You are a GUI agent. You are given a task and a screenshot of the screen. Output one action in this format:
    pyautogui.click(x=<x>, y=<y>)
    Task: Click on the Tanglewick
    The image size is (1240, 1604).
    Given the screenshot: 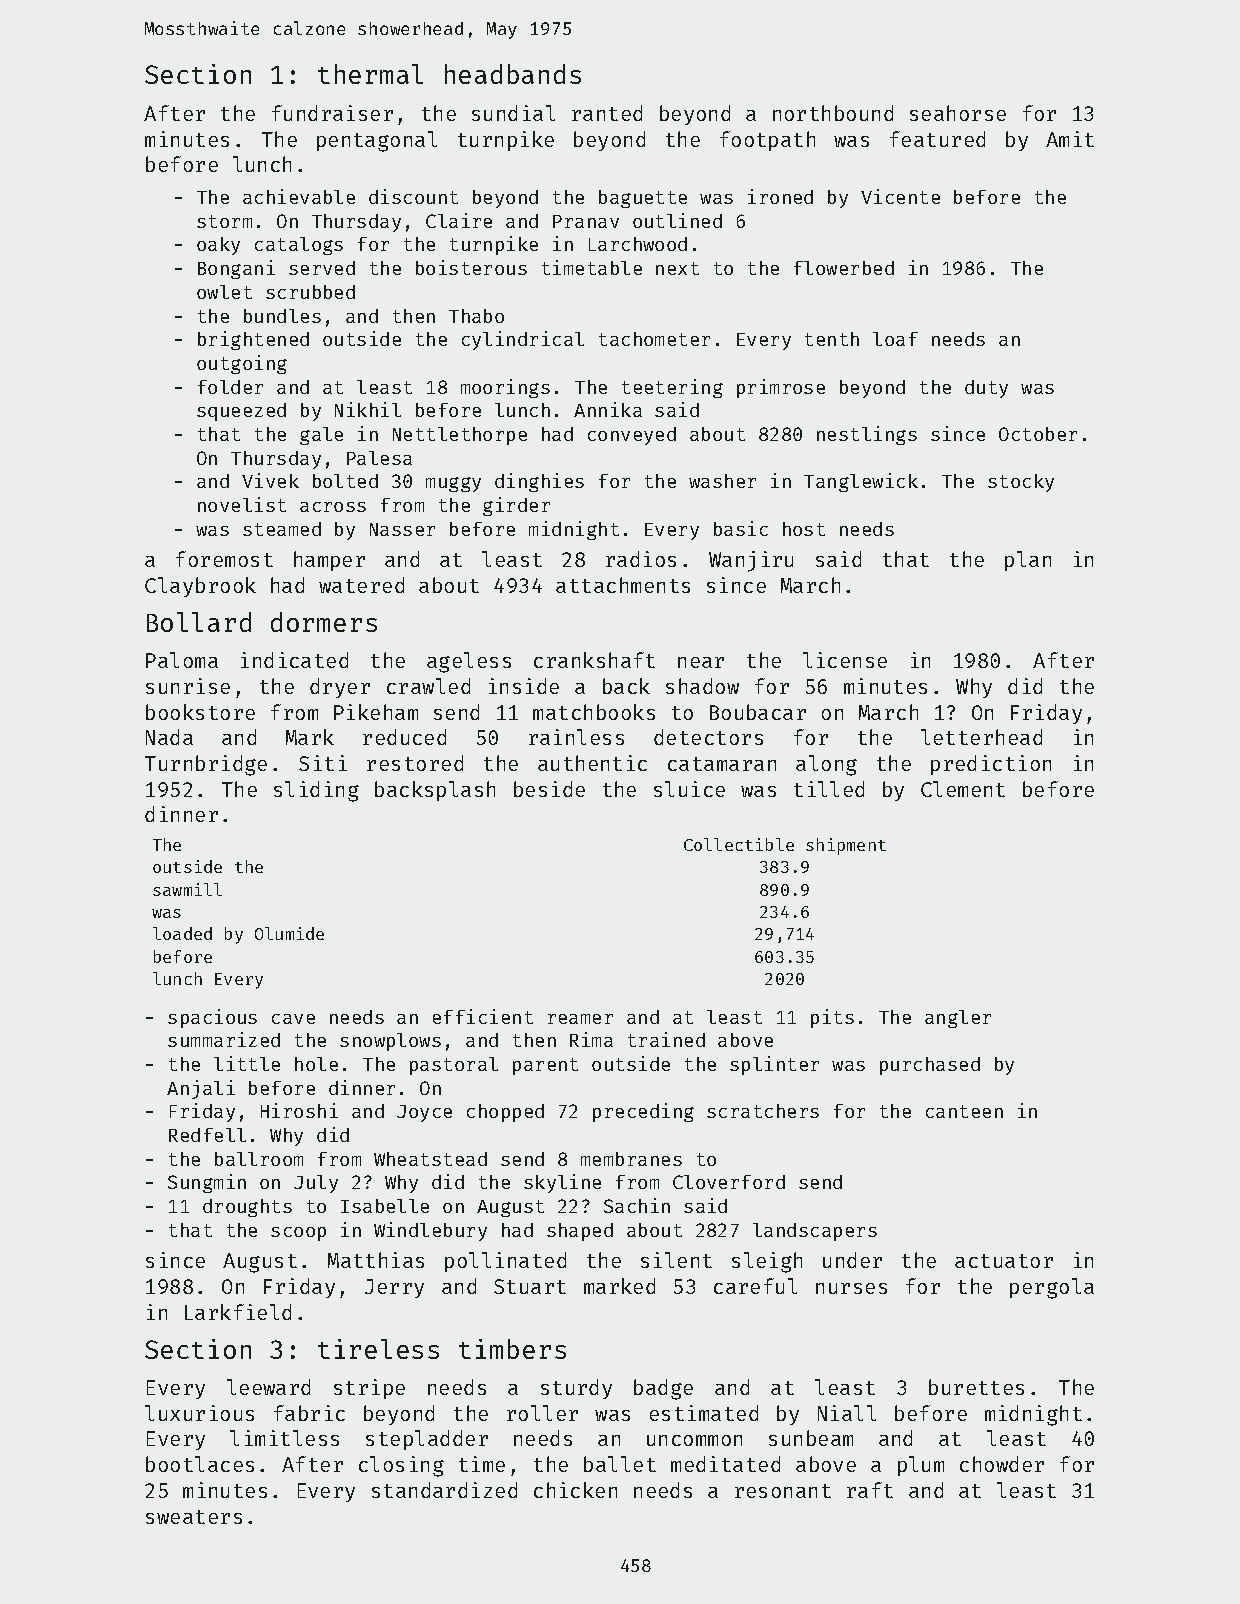 What is the action you would take?
    pyautogui.click(x=861, y=482)
